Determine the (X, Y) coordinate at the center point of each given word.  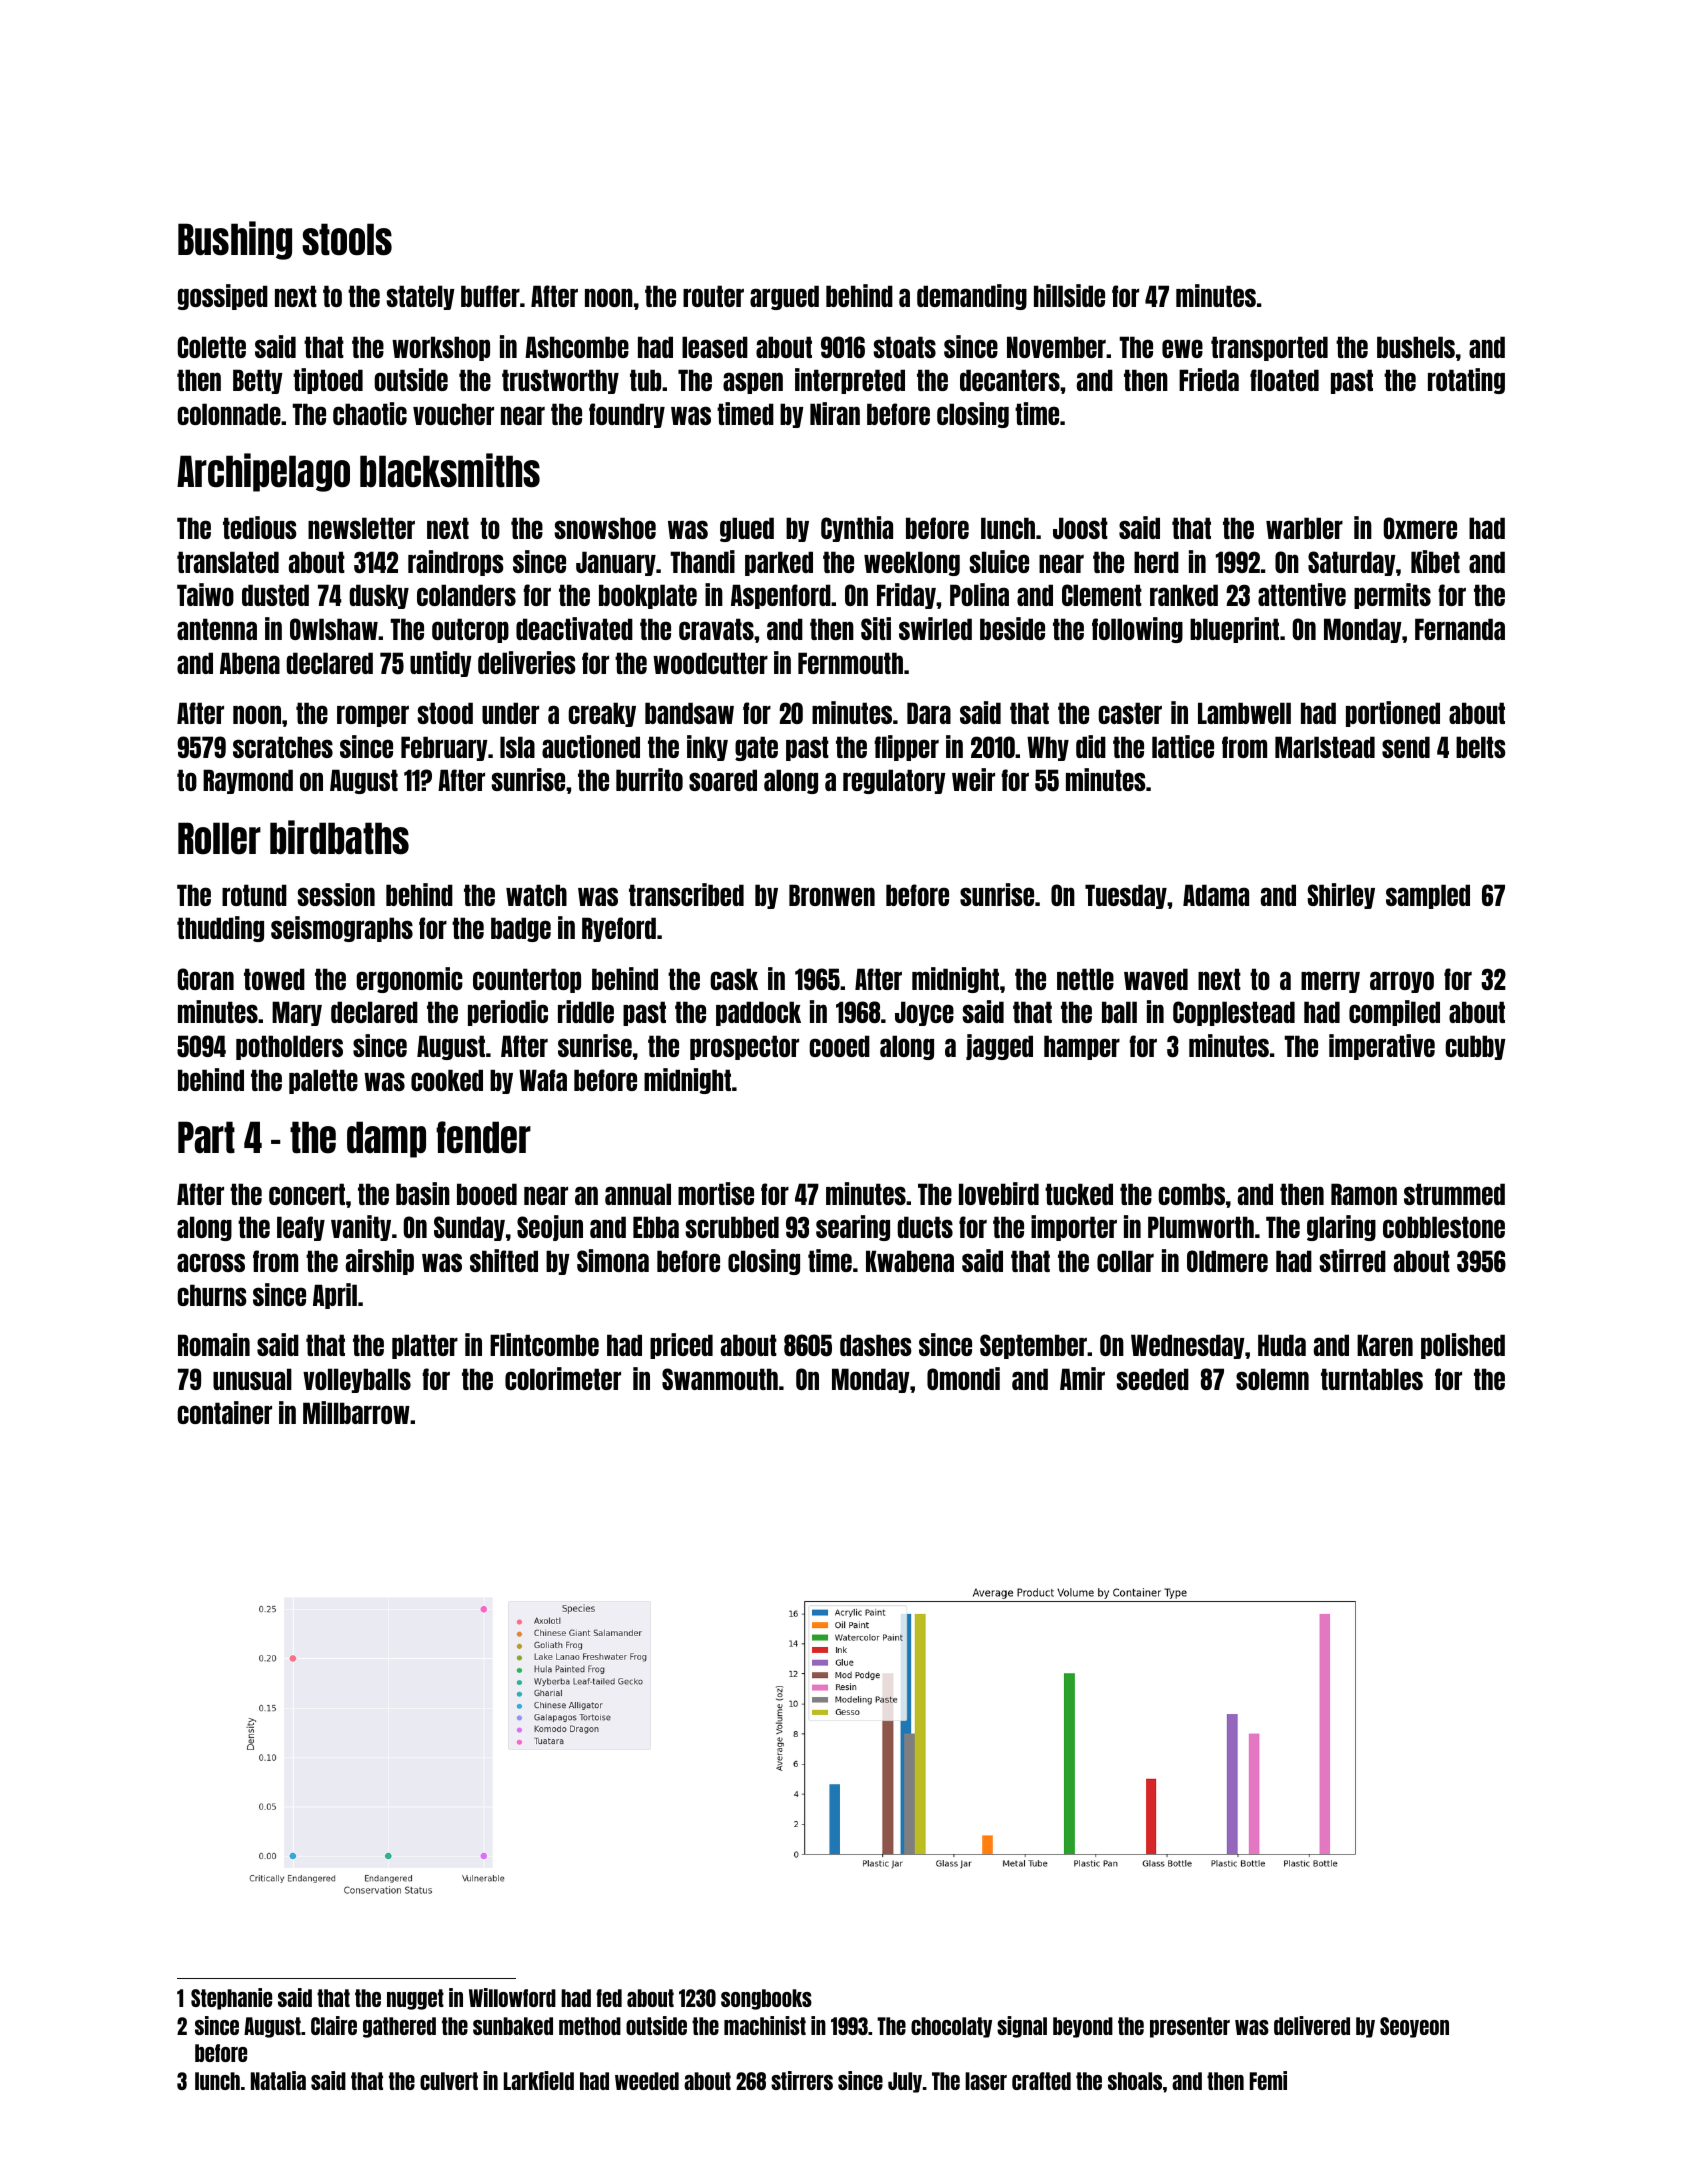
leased (715, 347)
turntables (1372, 1379)
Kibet (1435, 561)
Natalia (278, 2080)
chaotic (370, 413)
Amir (1082, 1378)
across (211, 1262)
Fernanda (1460, 629)
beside (1012, 628)
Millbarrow (356, 1412)
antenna (217, 629)
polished (1463, 1346)
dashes (876, 1345)
